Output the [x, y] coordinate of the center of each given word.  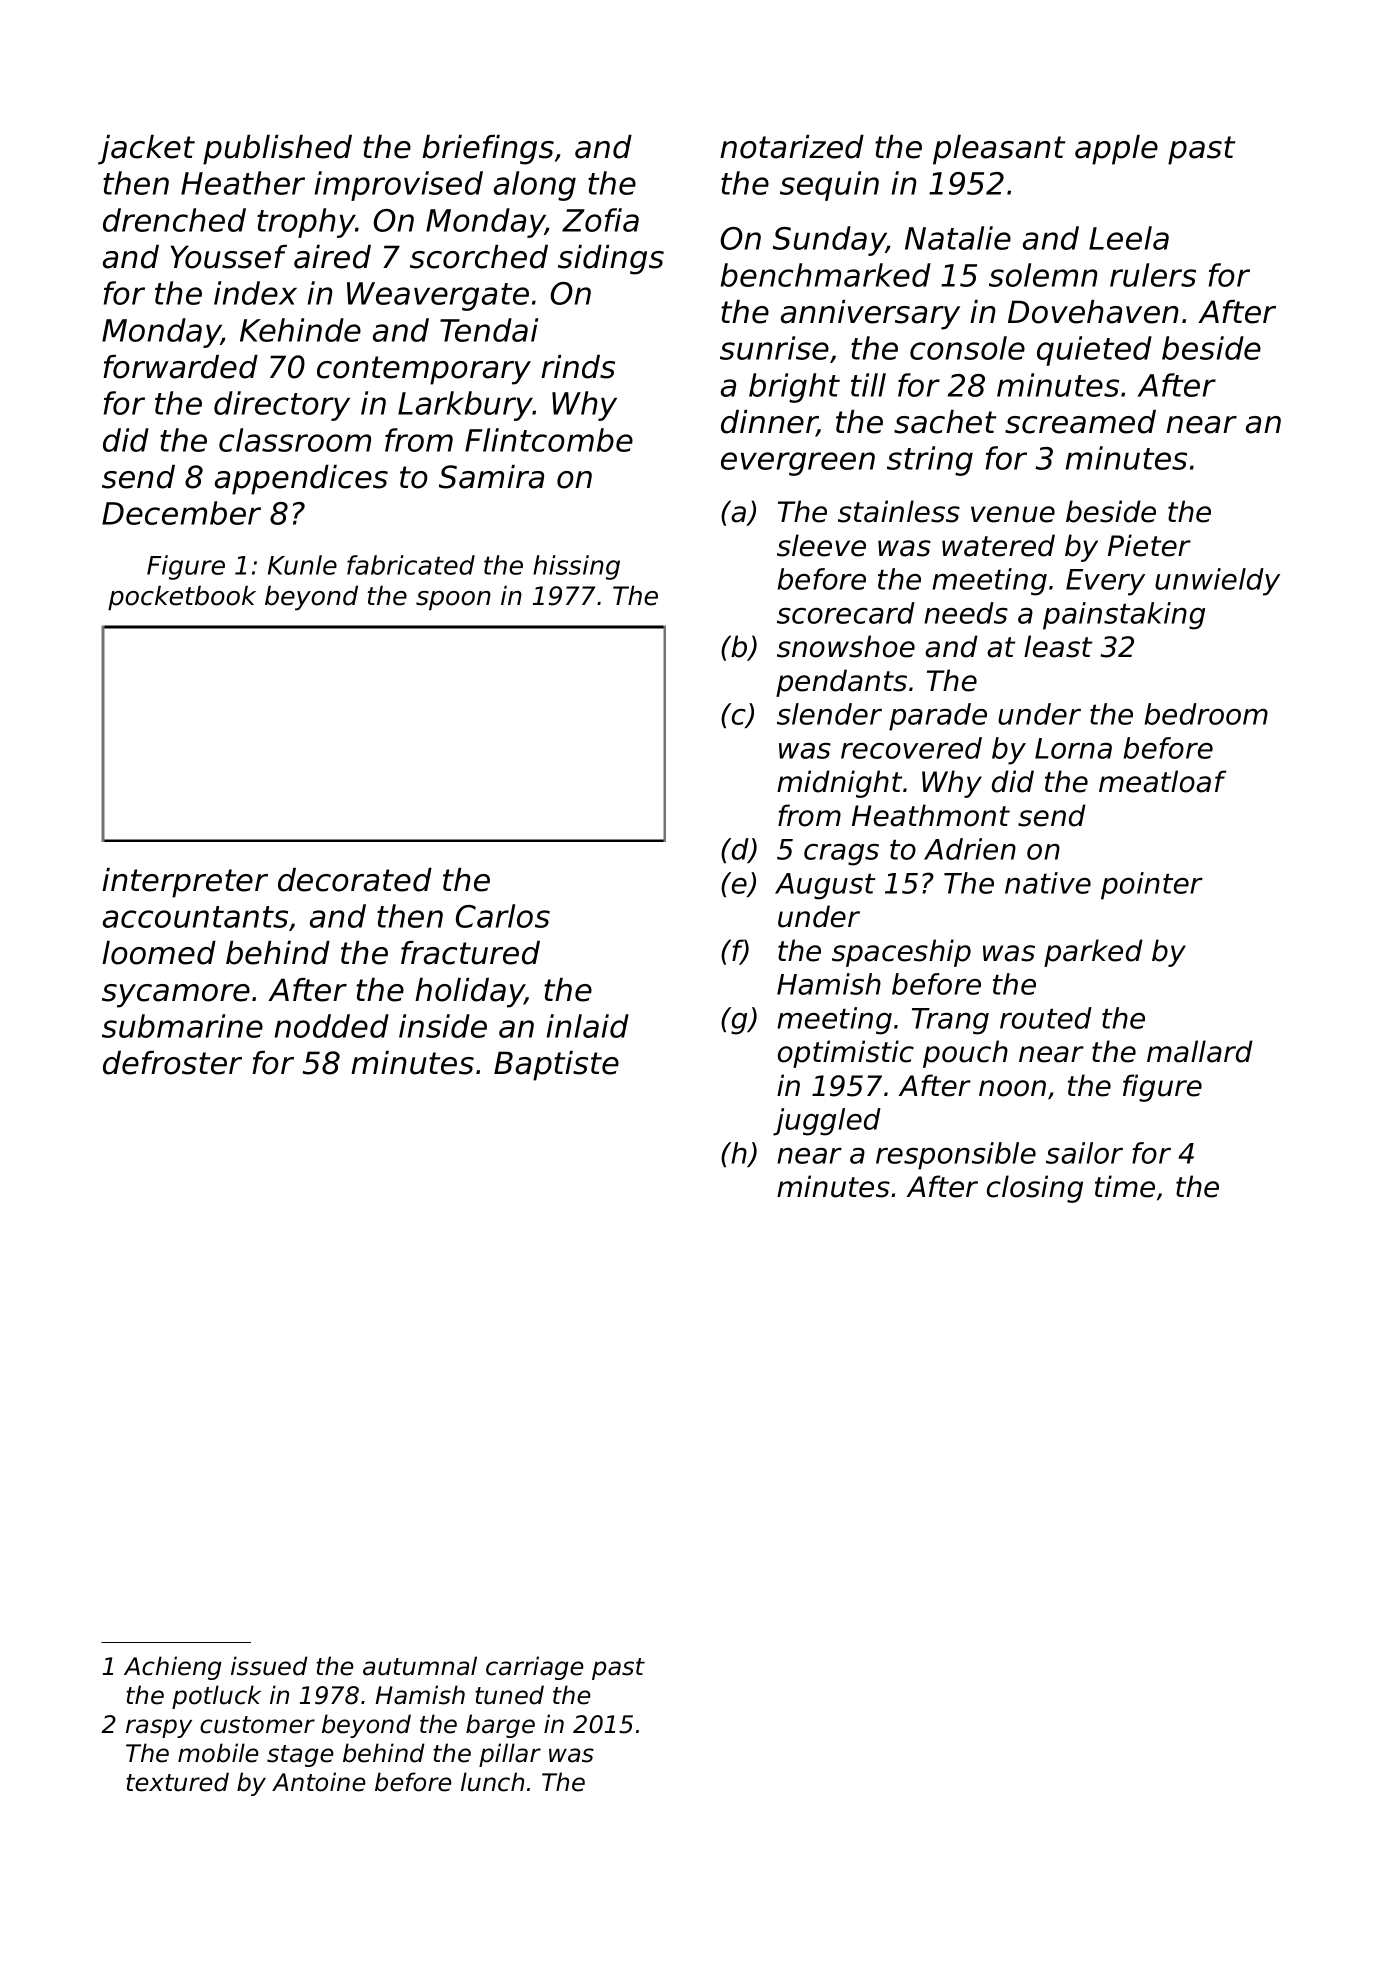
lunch [492, 1782]
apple [1116, 150]
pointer [1152, 886]
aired [332, 257]
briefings [488, 150]
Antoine [319, 1782]
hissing [576, 567]
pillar [510, 1755]
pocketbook [182, 598]
